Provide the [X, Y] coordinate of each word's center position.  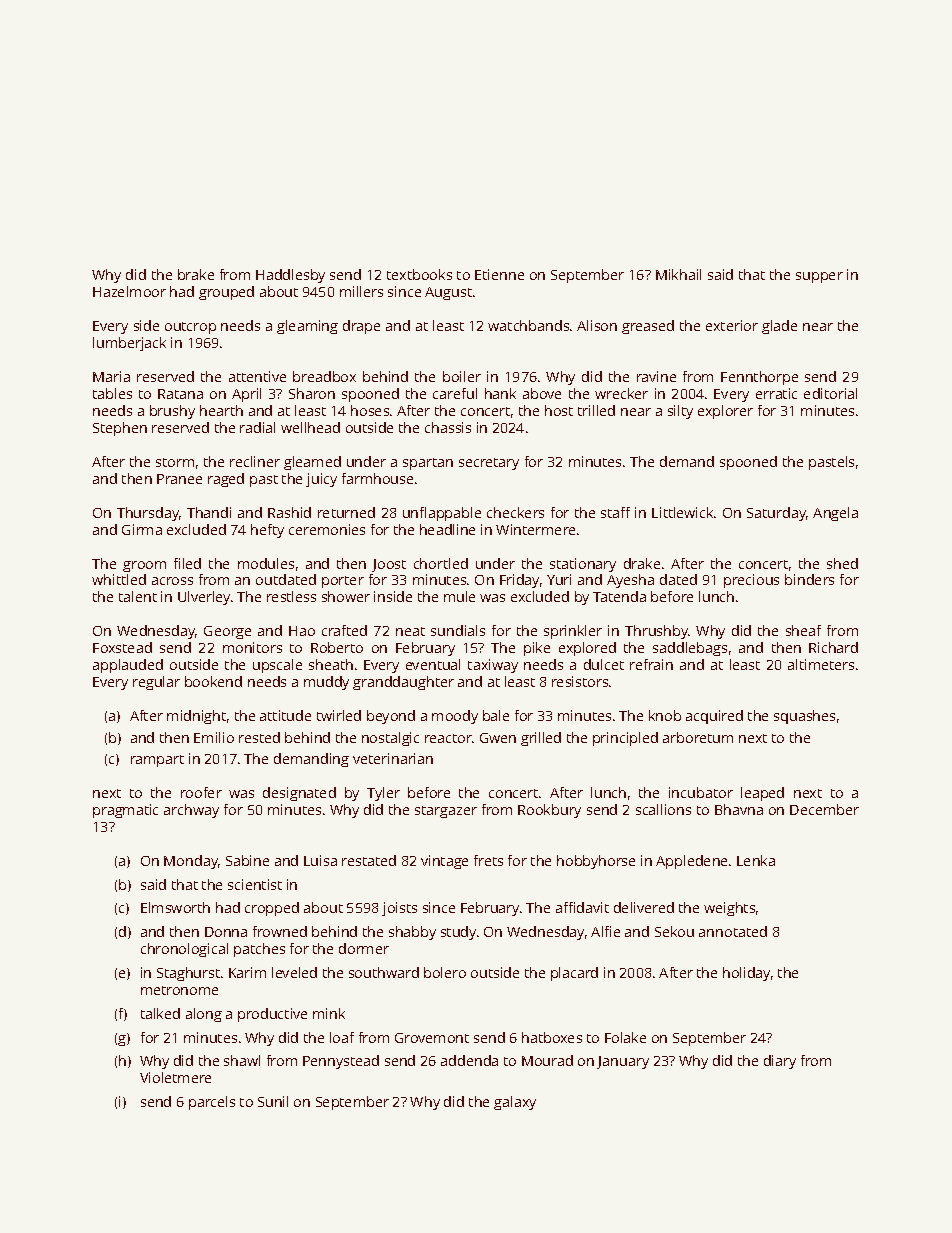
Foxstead [122, 647]
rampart [157, 761]
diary [780, 1062]
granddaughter [403, 683]
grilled [541, 739]
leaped [762, 794]
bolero [445, 972]
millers [361, 291]
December [824, 809]
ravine [656, 376]
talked [160, 1013]
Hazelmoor [129, 291]
